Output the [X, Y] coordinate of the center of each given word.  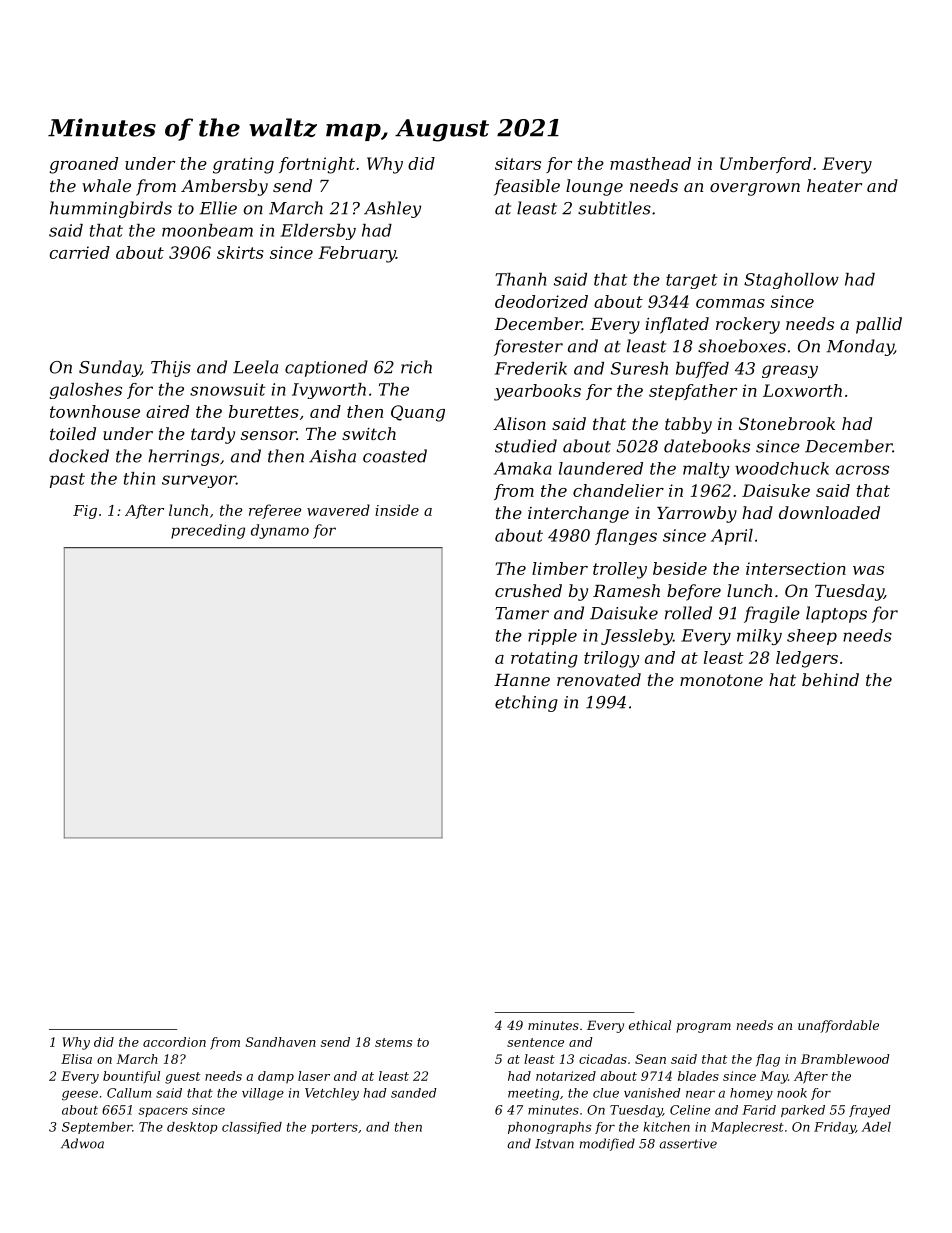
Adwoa [82, 1143]
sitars [518, 163]
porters [334, 1128]
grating [243, 165]
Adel [876, 1127]
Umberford [765, 165]
